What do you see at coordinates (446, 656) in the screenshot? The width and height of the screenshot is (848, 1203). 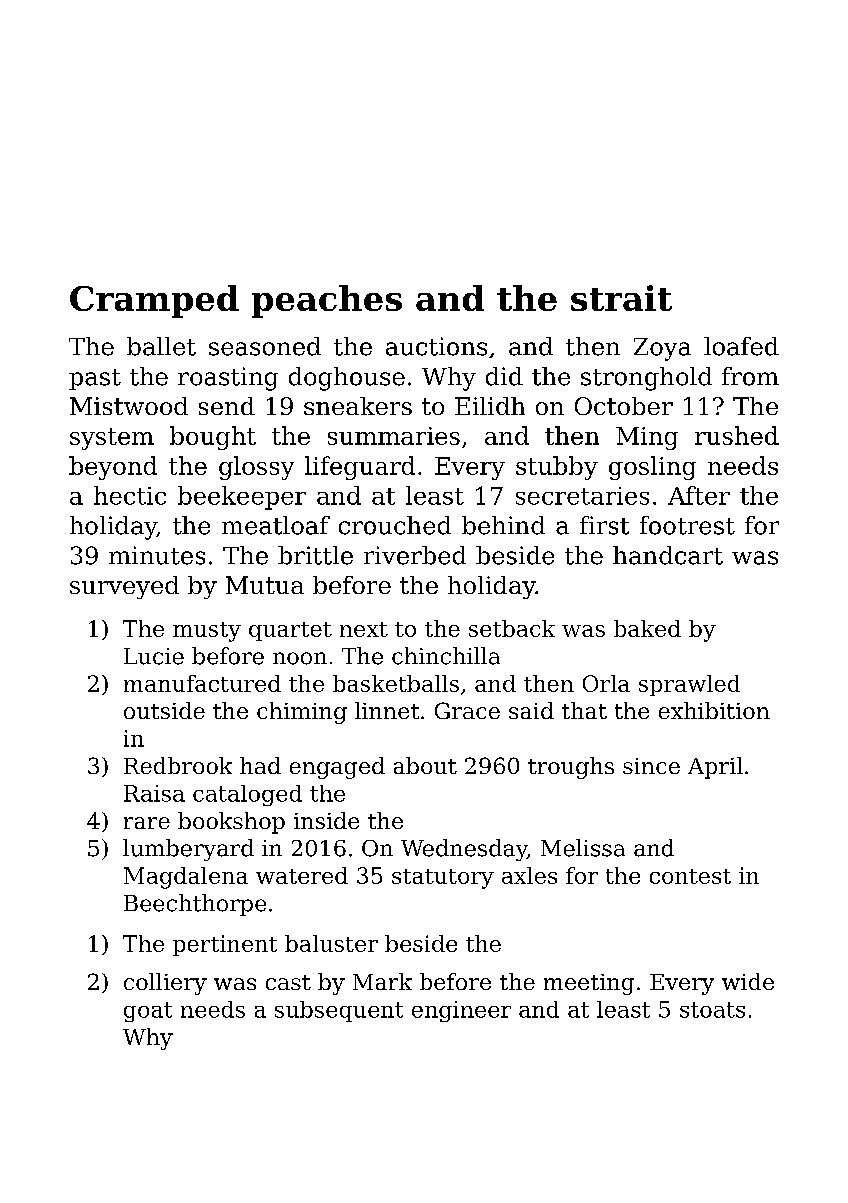 I see `chinchilla` at bounding box center [446, 656].
